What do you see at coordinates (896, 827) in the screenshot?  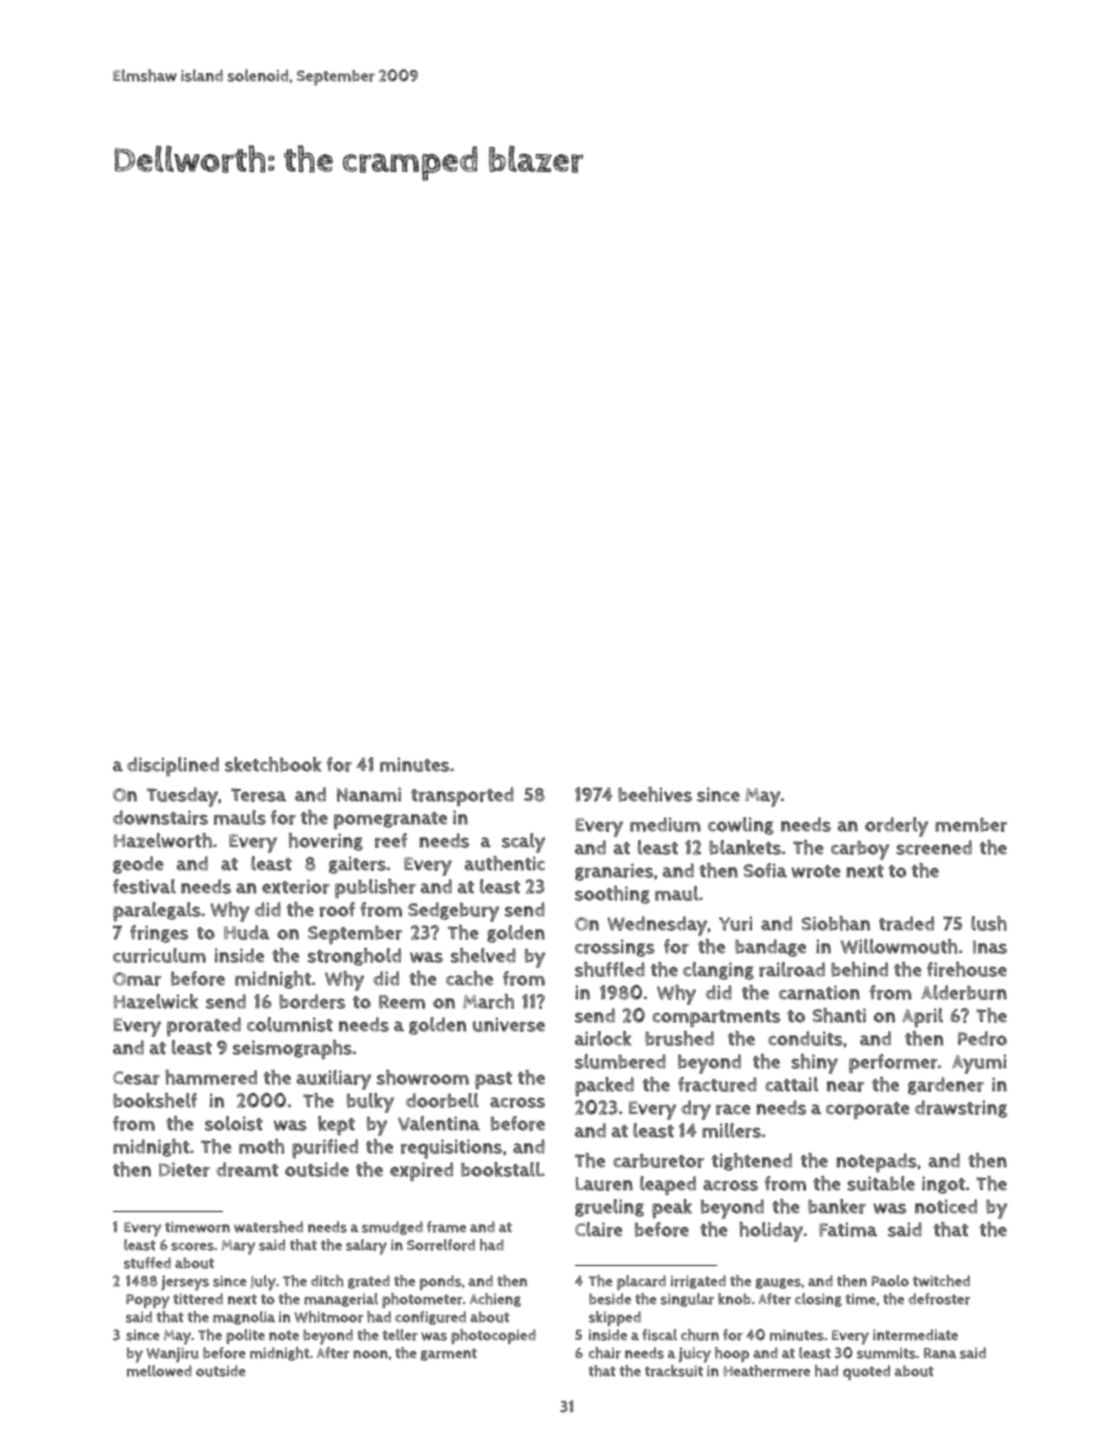 I see `orderly` at bounding box center [896, 827].
